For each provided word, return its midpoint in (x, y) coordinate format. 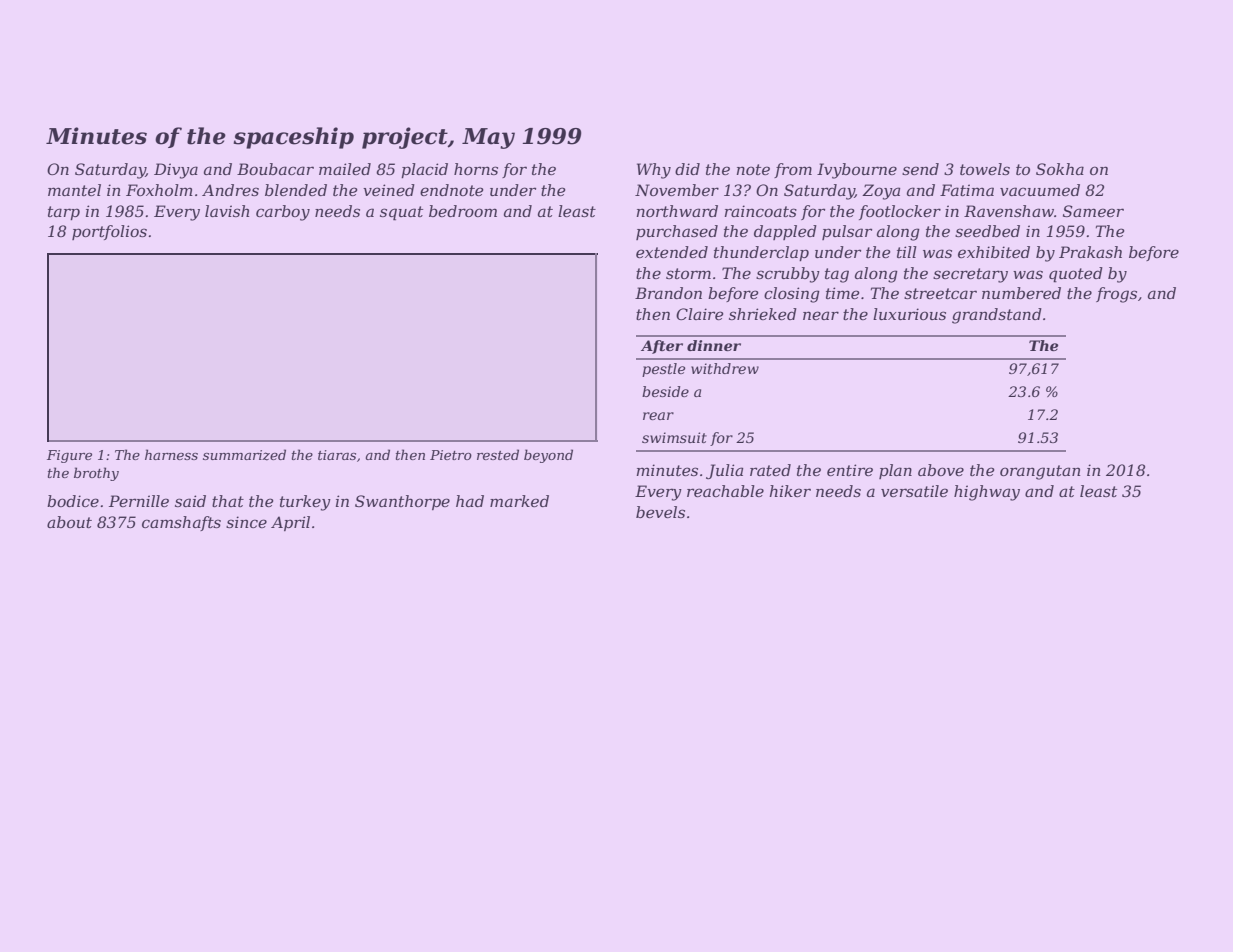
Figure (69, 456)
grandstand (997, 316)
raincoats (761, 211)
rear (658, 416)
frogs (1116, 295)
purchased (677, 232)
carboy (283, 213)
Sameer (1093, 211)
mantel (74, 190)
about (69, 522)
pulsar (847, 232)
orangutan (1040, 472)
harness (171, 454)
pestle (663, 370)
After (662, 347)
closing (792, 295)
